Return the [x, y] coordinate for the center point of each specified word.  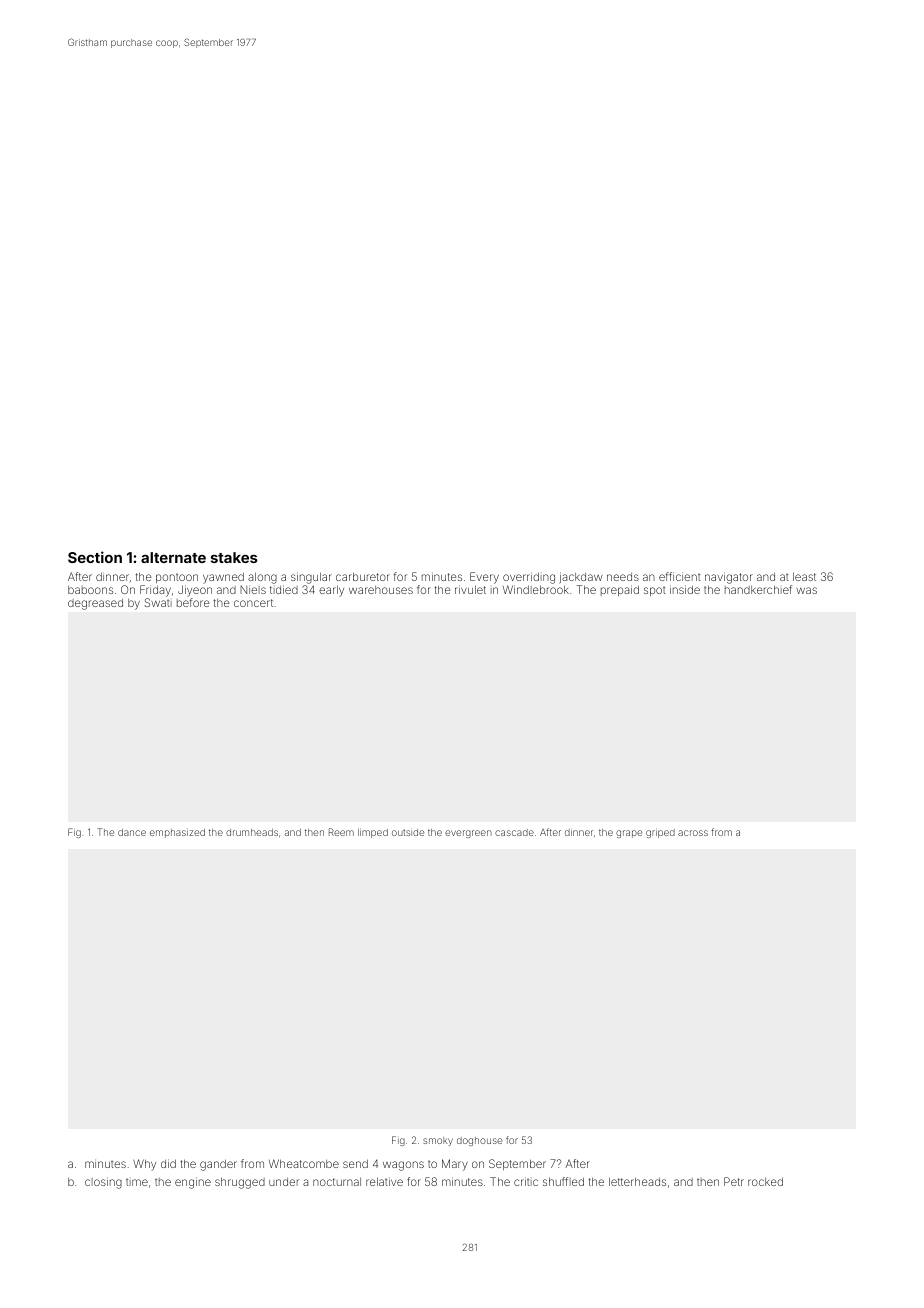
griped [660, 833]
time [137, 1182]
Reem [341, 832]
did [168, 1163]
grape [629, 834]
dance [132, 832]
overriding [529, 578]
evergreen [468, 834]
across [693, 833]
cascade [514, 832]
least [804, 576]
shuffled [563, 1181]
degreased [95, 604]
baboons [90, 590]
